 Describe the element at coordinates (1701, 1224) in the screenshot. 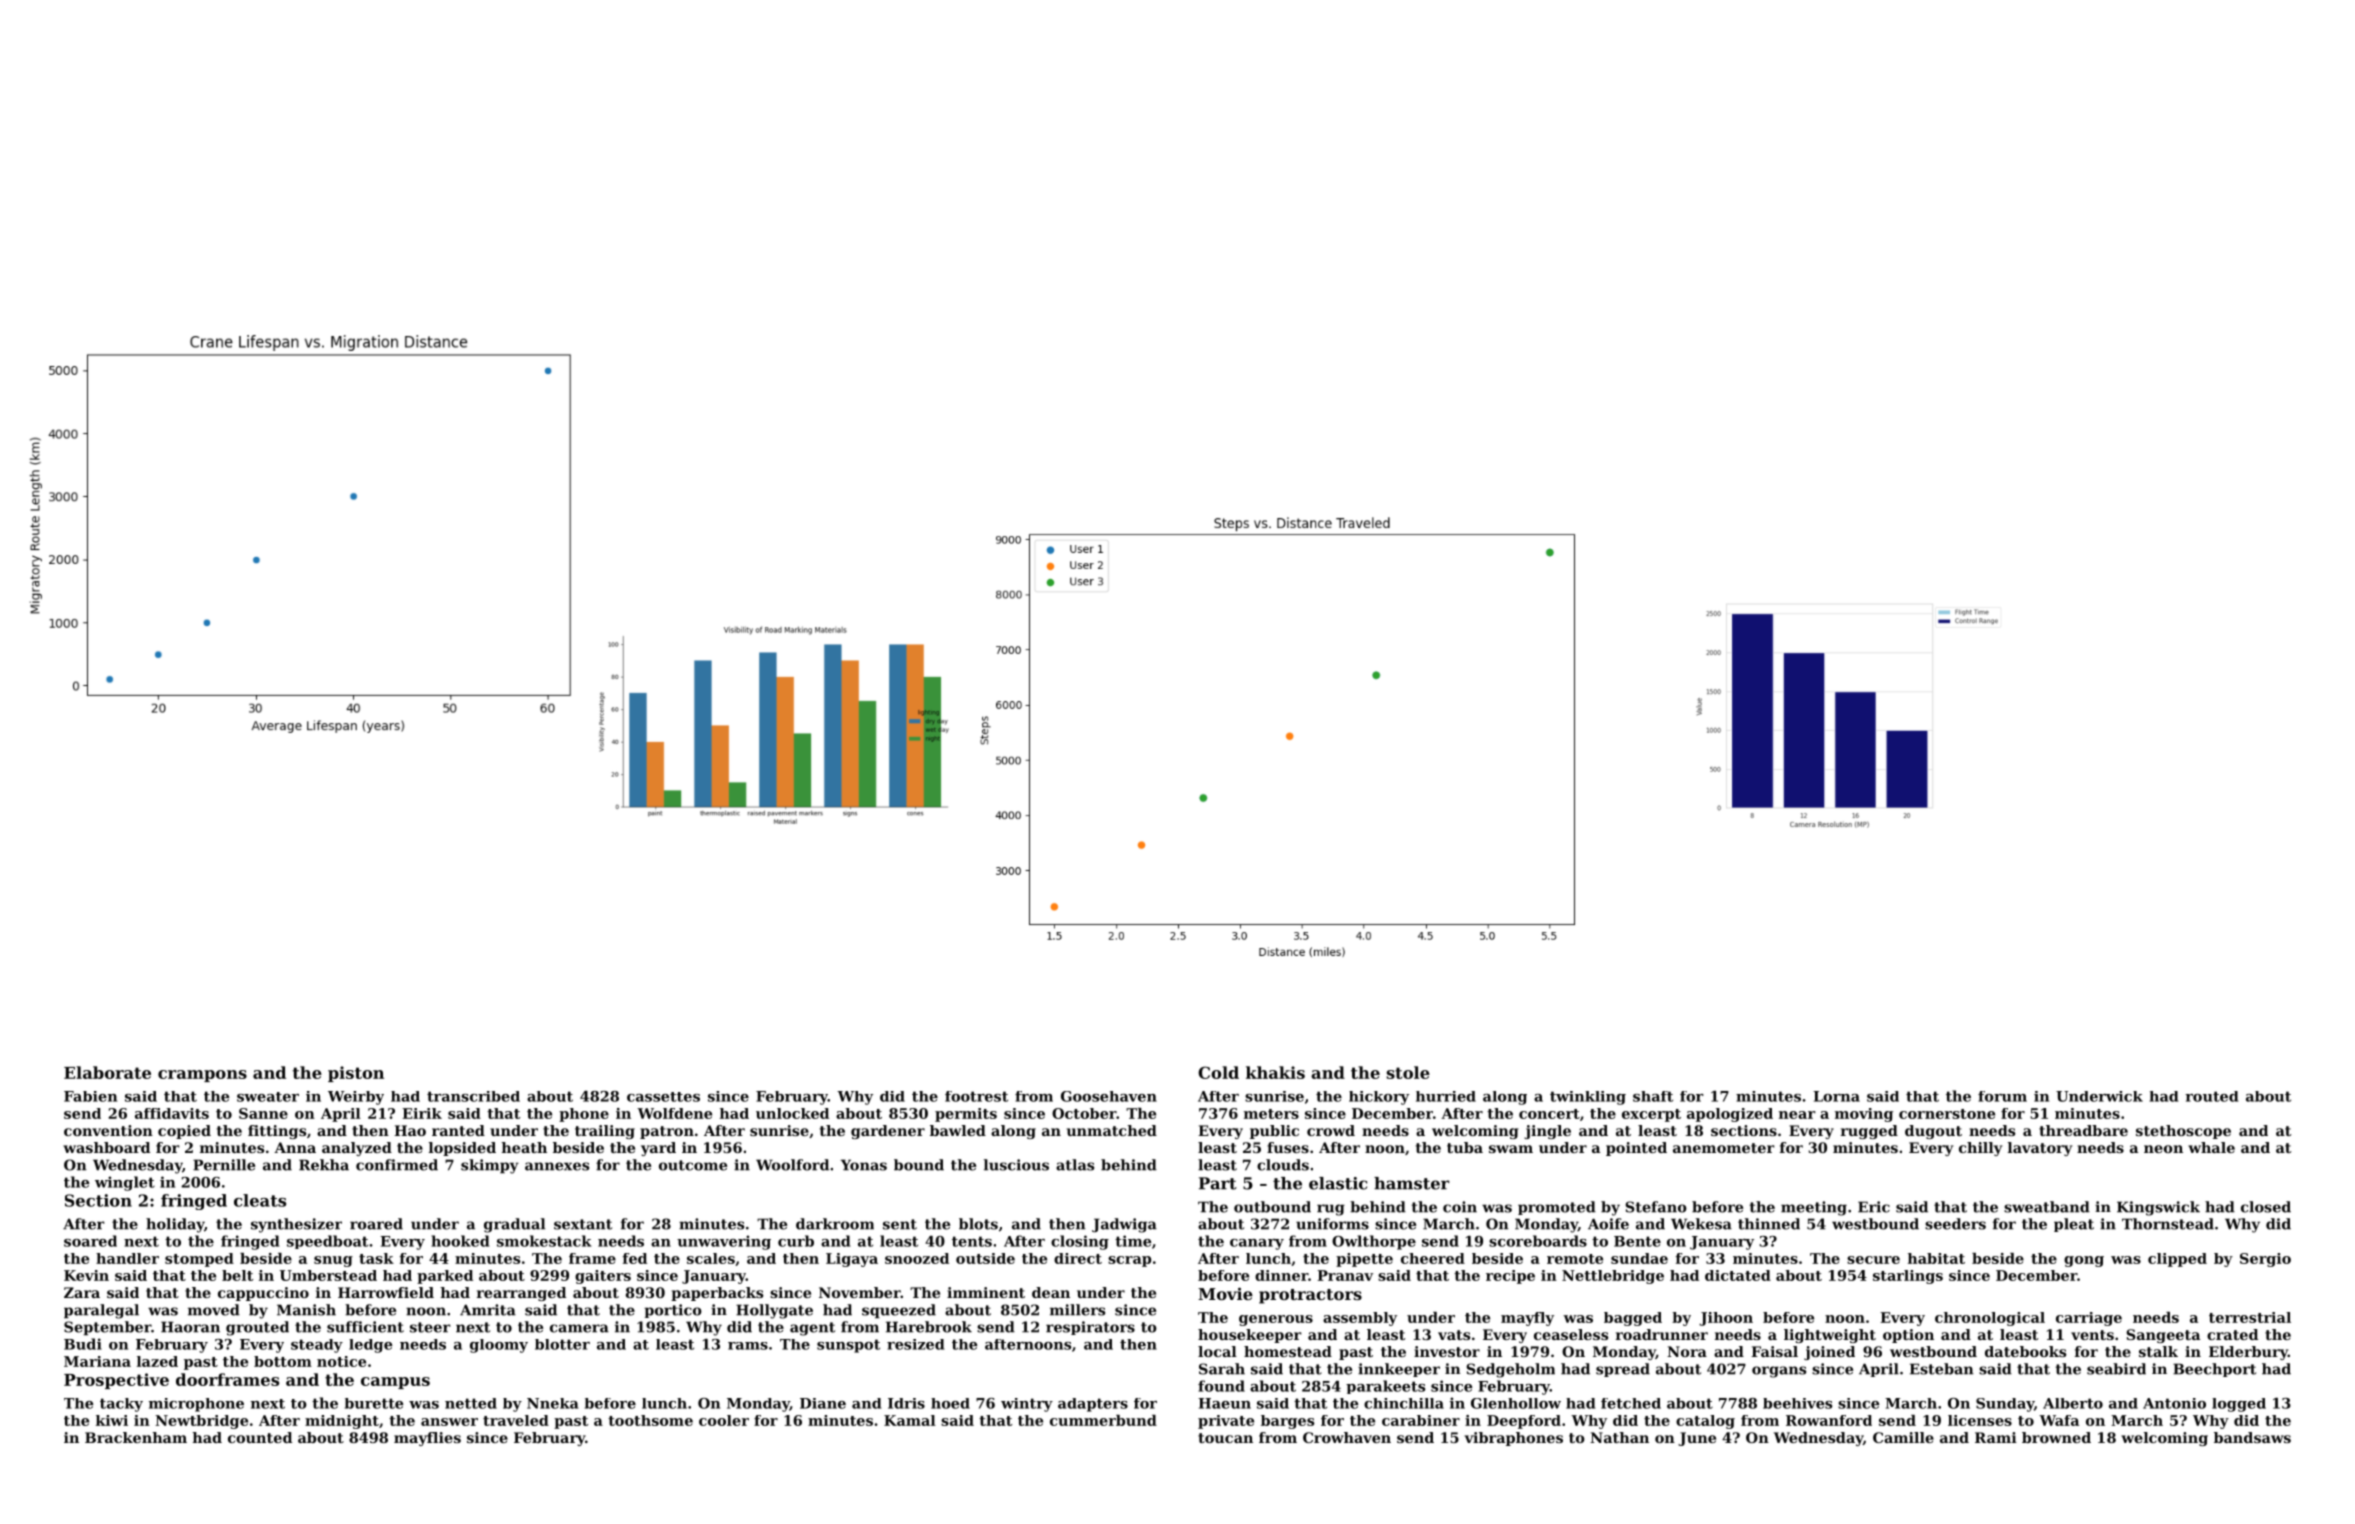

I see `Wekesa` at that location.
